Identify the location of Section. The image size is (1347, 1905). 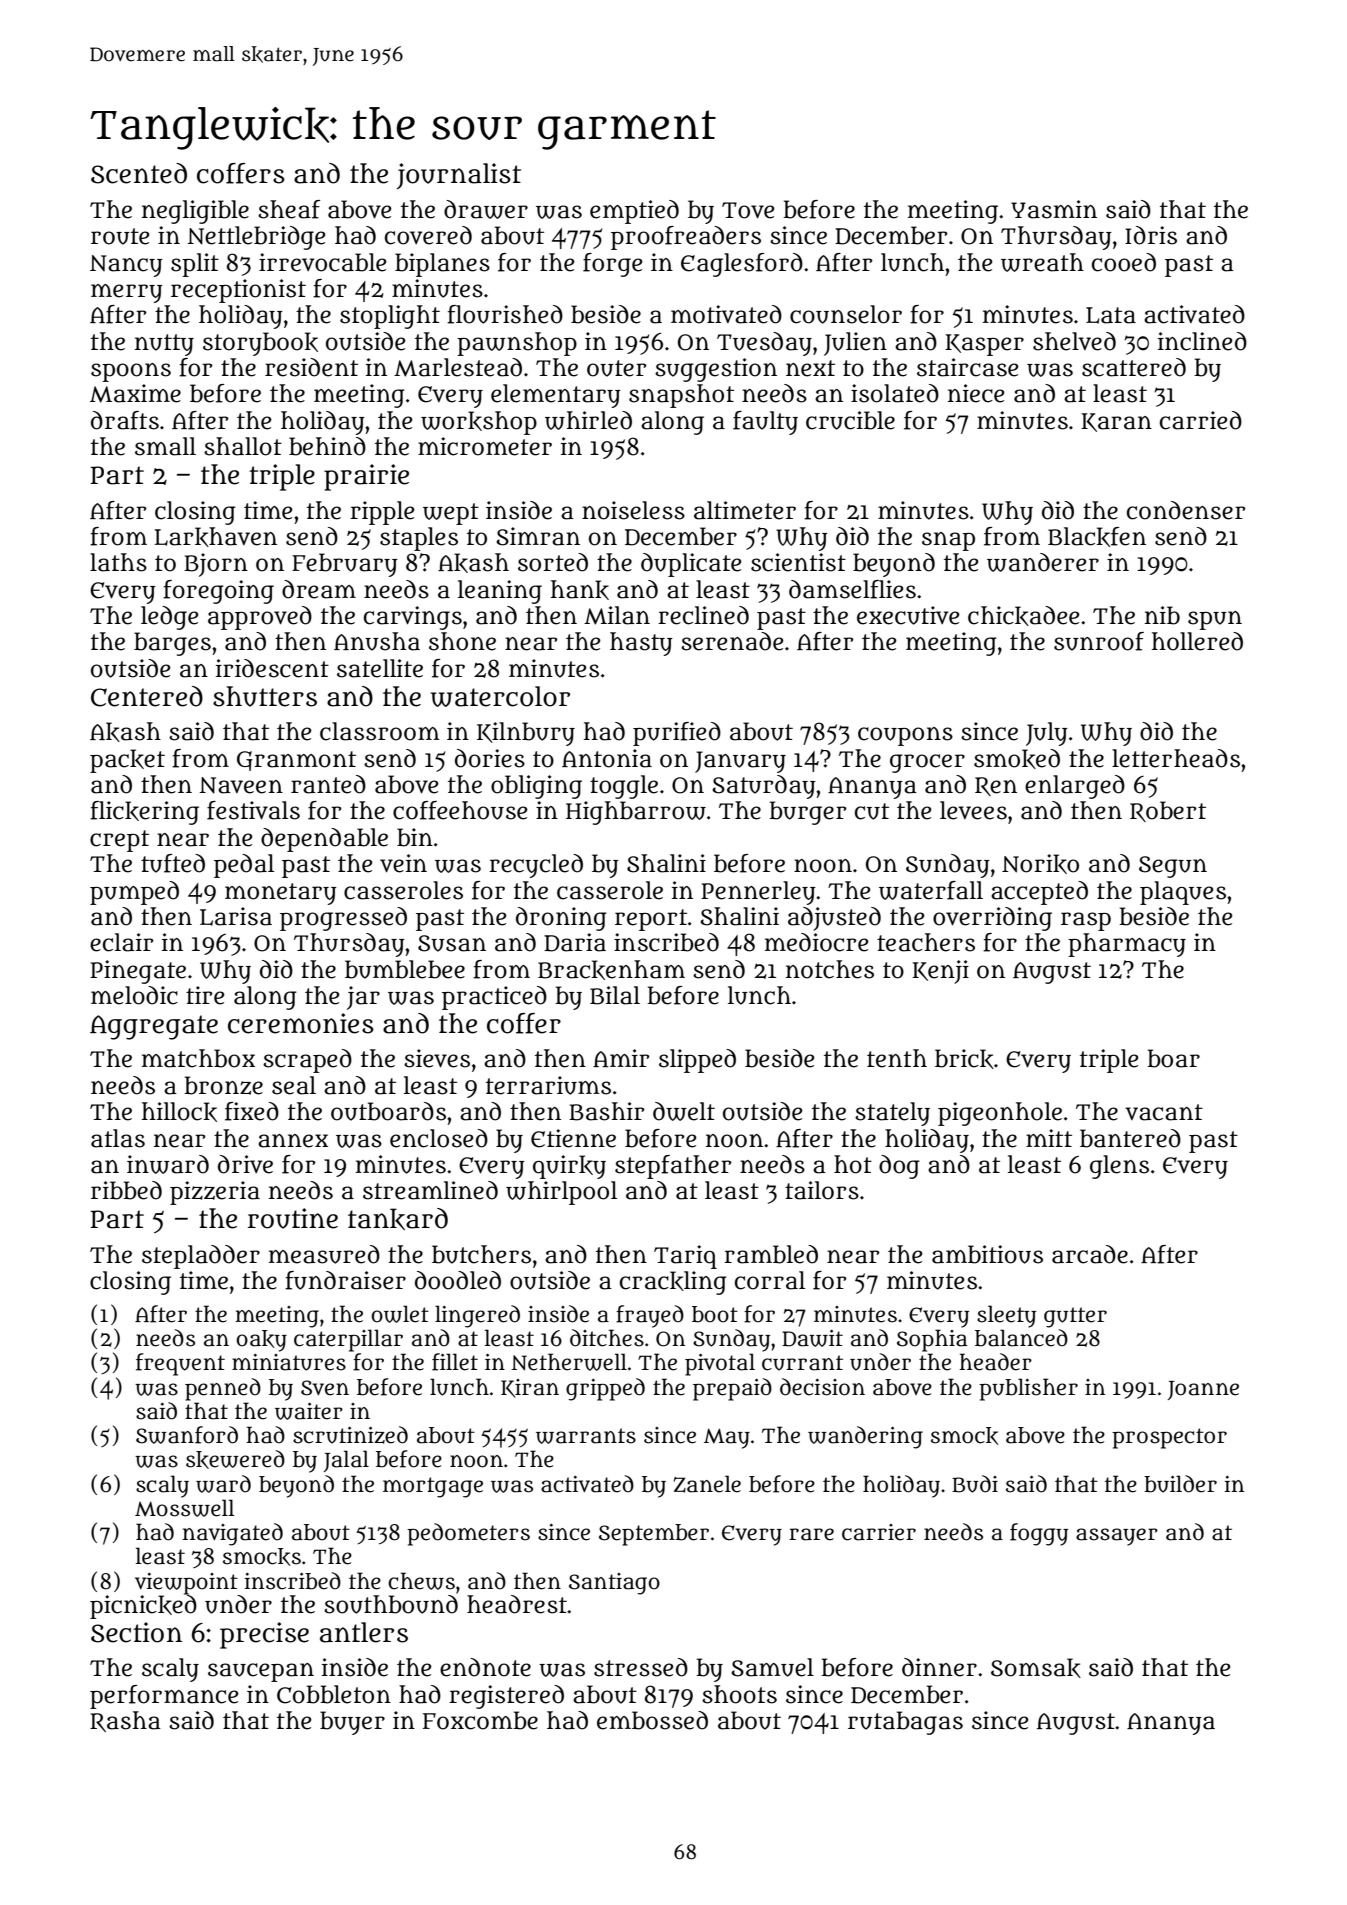
(136, 1632).
